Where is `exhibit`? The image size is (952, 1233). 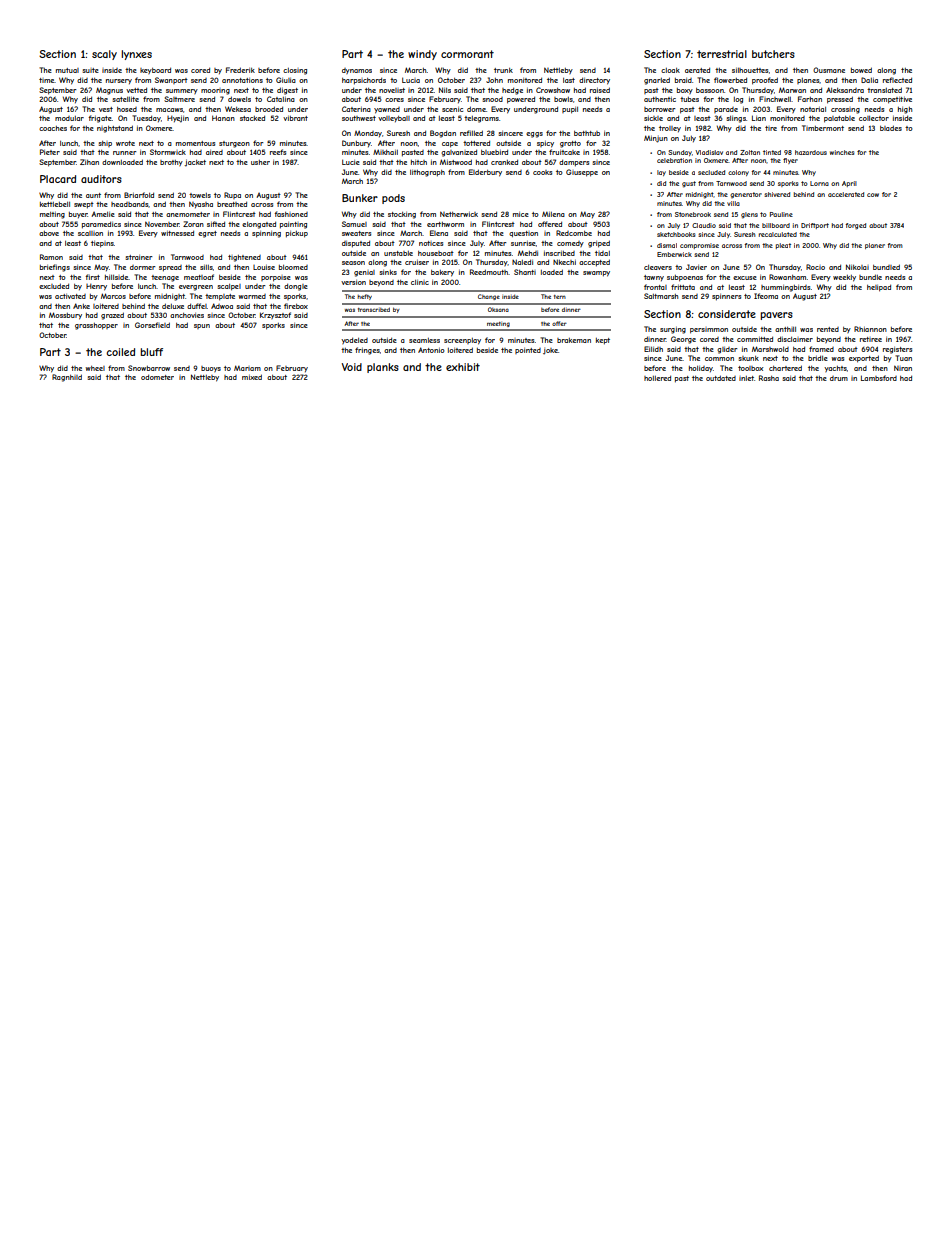
exhibit is located at coordinates (463, 367).
